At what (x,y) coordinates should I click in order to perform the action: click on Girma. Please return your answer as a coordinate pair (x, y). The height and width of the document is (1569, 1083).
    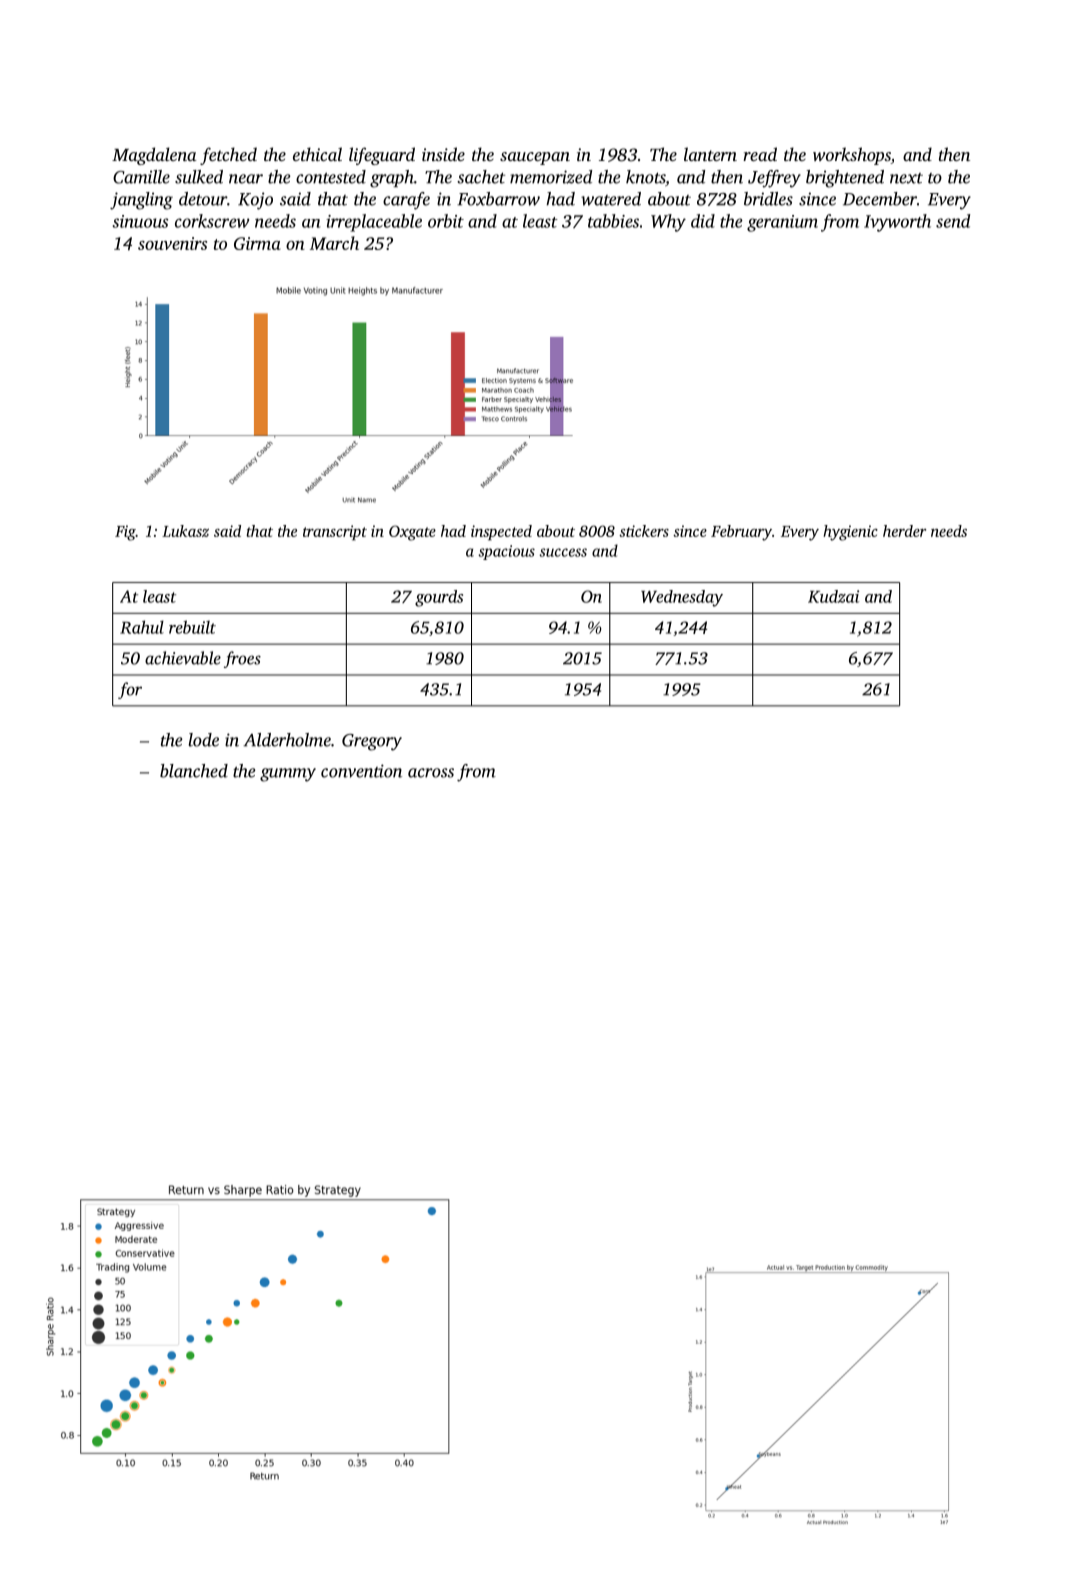
    Looking at the image, I should click on (257, 243).
